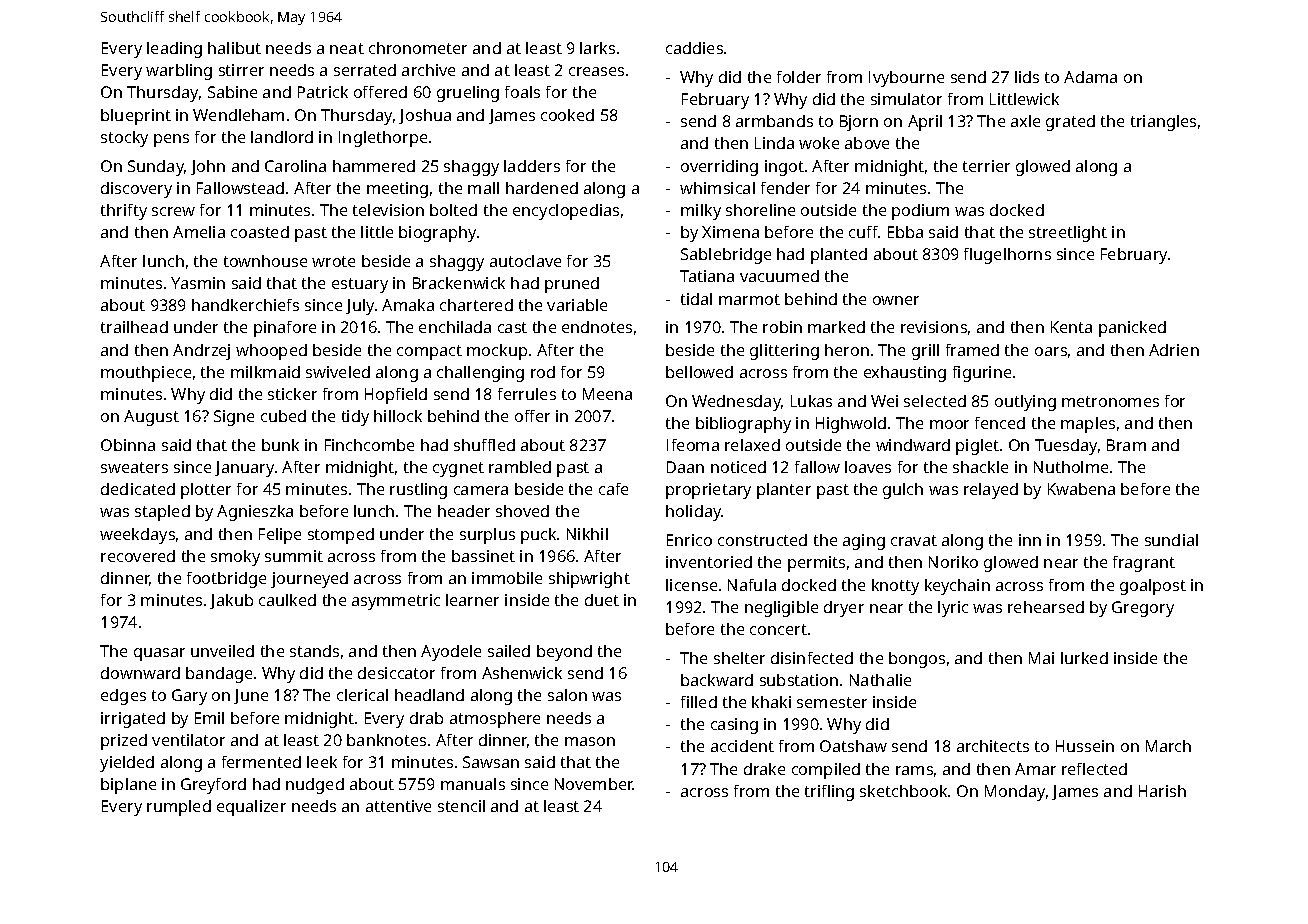 Image resolution: width=1308 pixels, height=924 pixels. What do you see at coordinates (209, 718) in the screenshot?
I see `Emil` at bounding box center [209, 718].
